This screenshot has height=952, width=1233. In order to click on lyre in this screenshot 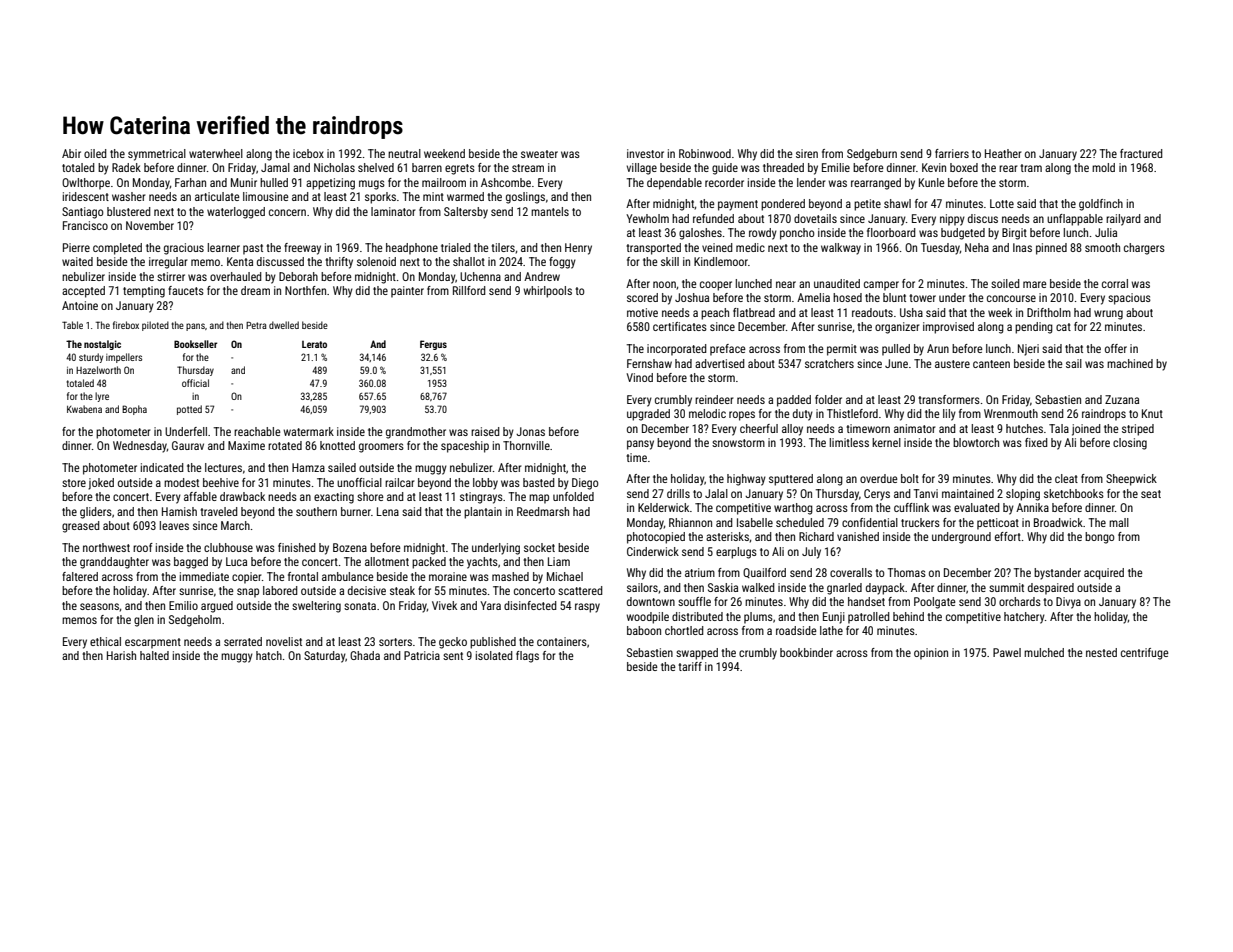, I will do `click(102, 397)`.
